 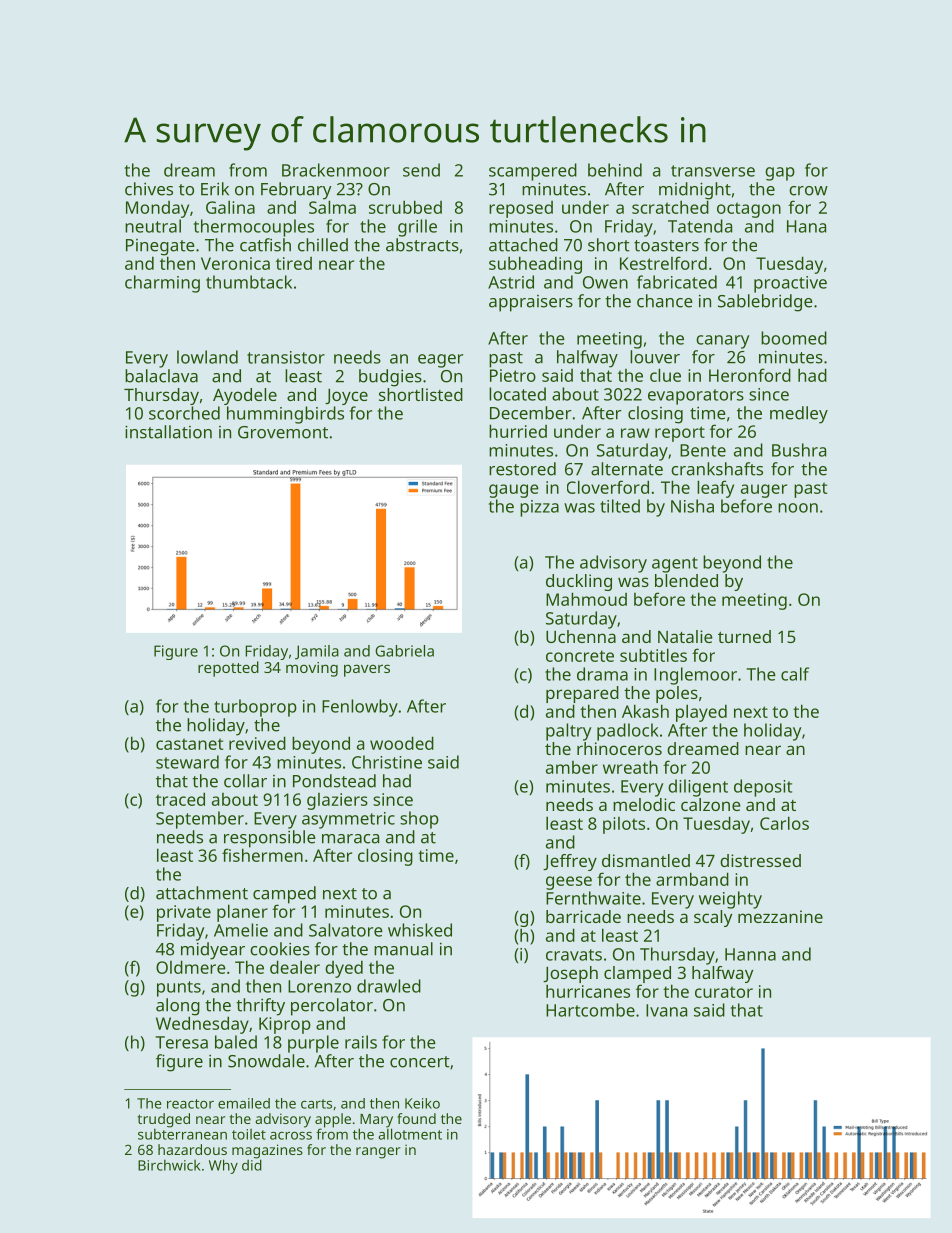 What do you see at coordinates (513, 375) in the screenshot?
I see `Pietro` at bounding box center [513, 375].
